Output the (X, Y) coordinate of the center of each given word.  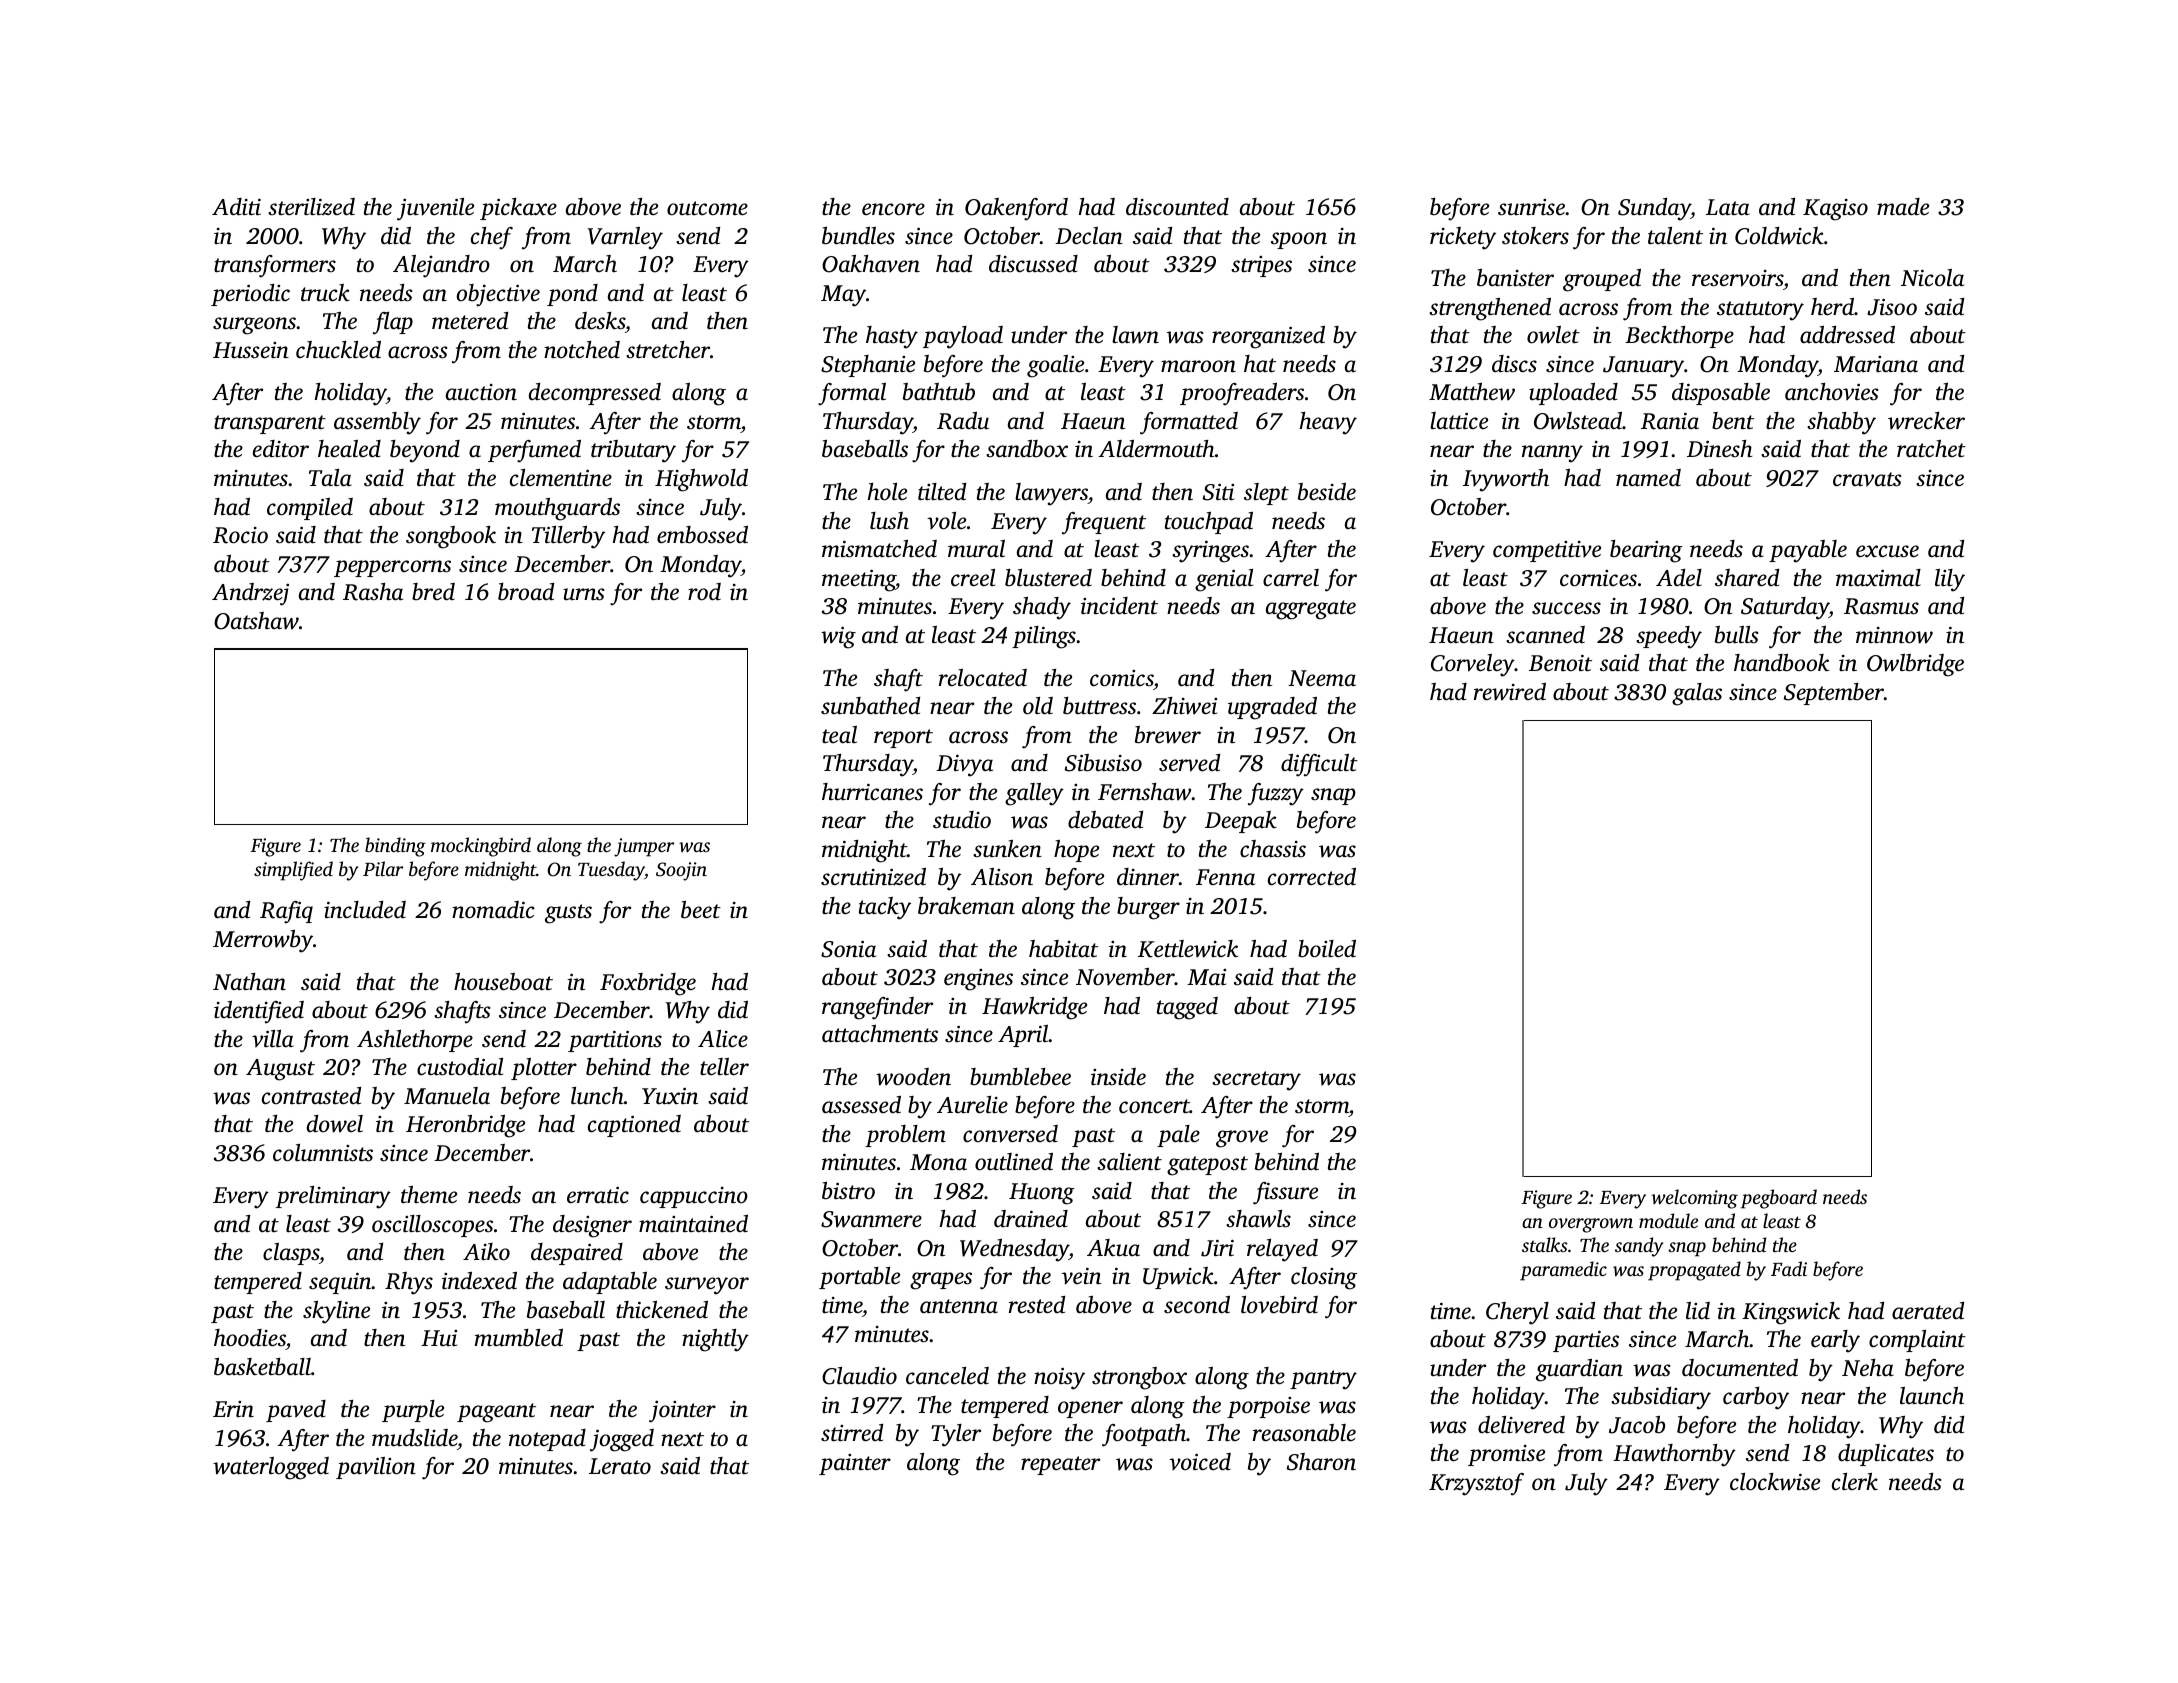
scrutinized (873, 877)
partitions (615, 1041)
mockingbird (481, 847)
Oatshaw (256, 621)
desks (600, 321)
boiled (1327, 949)
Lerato (620, 1466)
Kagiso (1835, 210)
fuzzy (1276, 794)
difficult (1319, 765)
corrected (1312, 877)
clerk (1855, 1482)
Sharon (1321, 1462)
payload (963, 337)
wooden (913, 1077)
